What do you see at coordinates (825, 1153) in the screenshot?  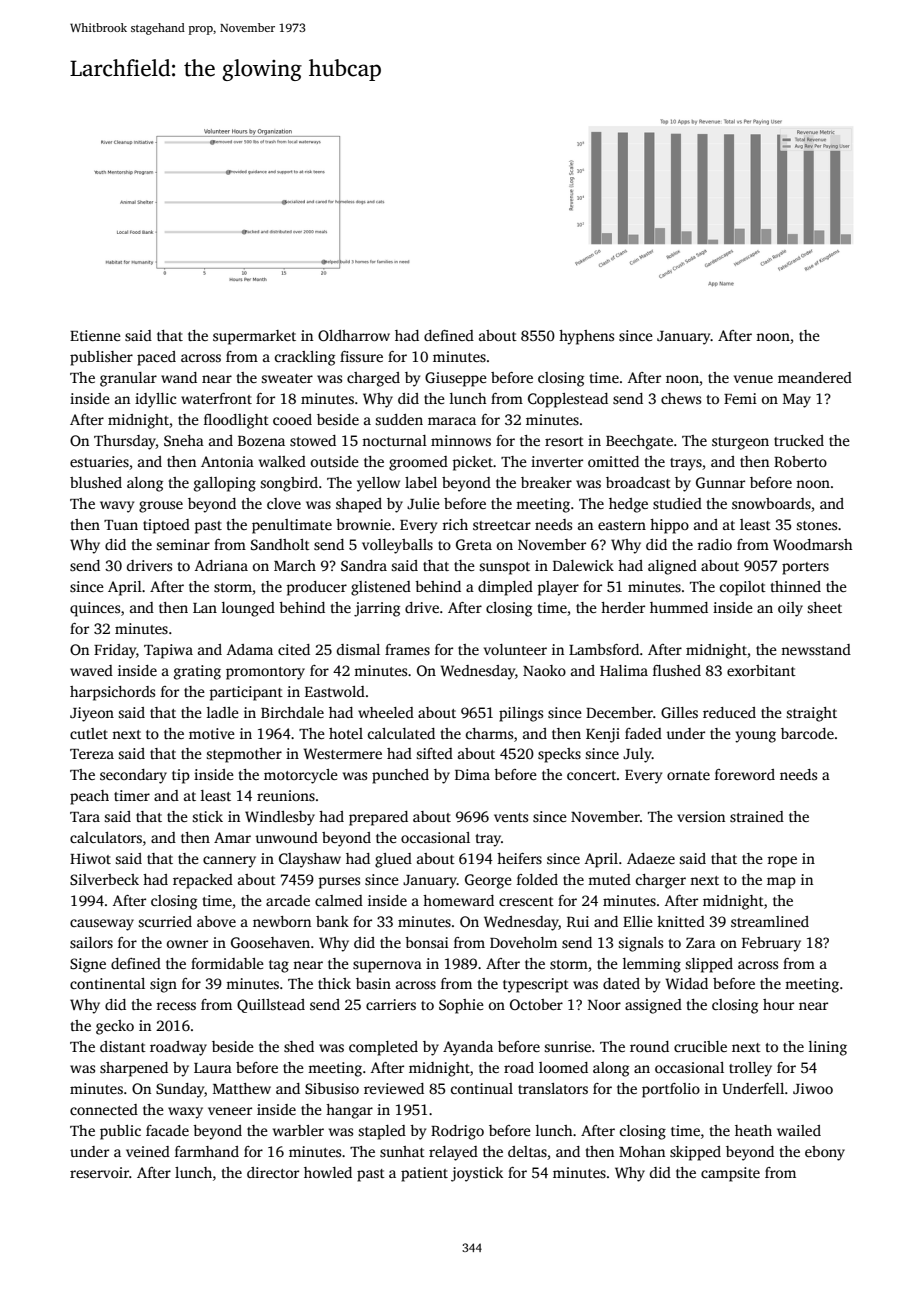 I see `ebony` at bounding box center [825, 1153].
